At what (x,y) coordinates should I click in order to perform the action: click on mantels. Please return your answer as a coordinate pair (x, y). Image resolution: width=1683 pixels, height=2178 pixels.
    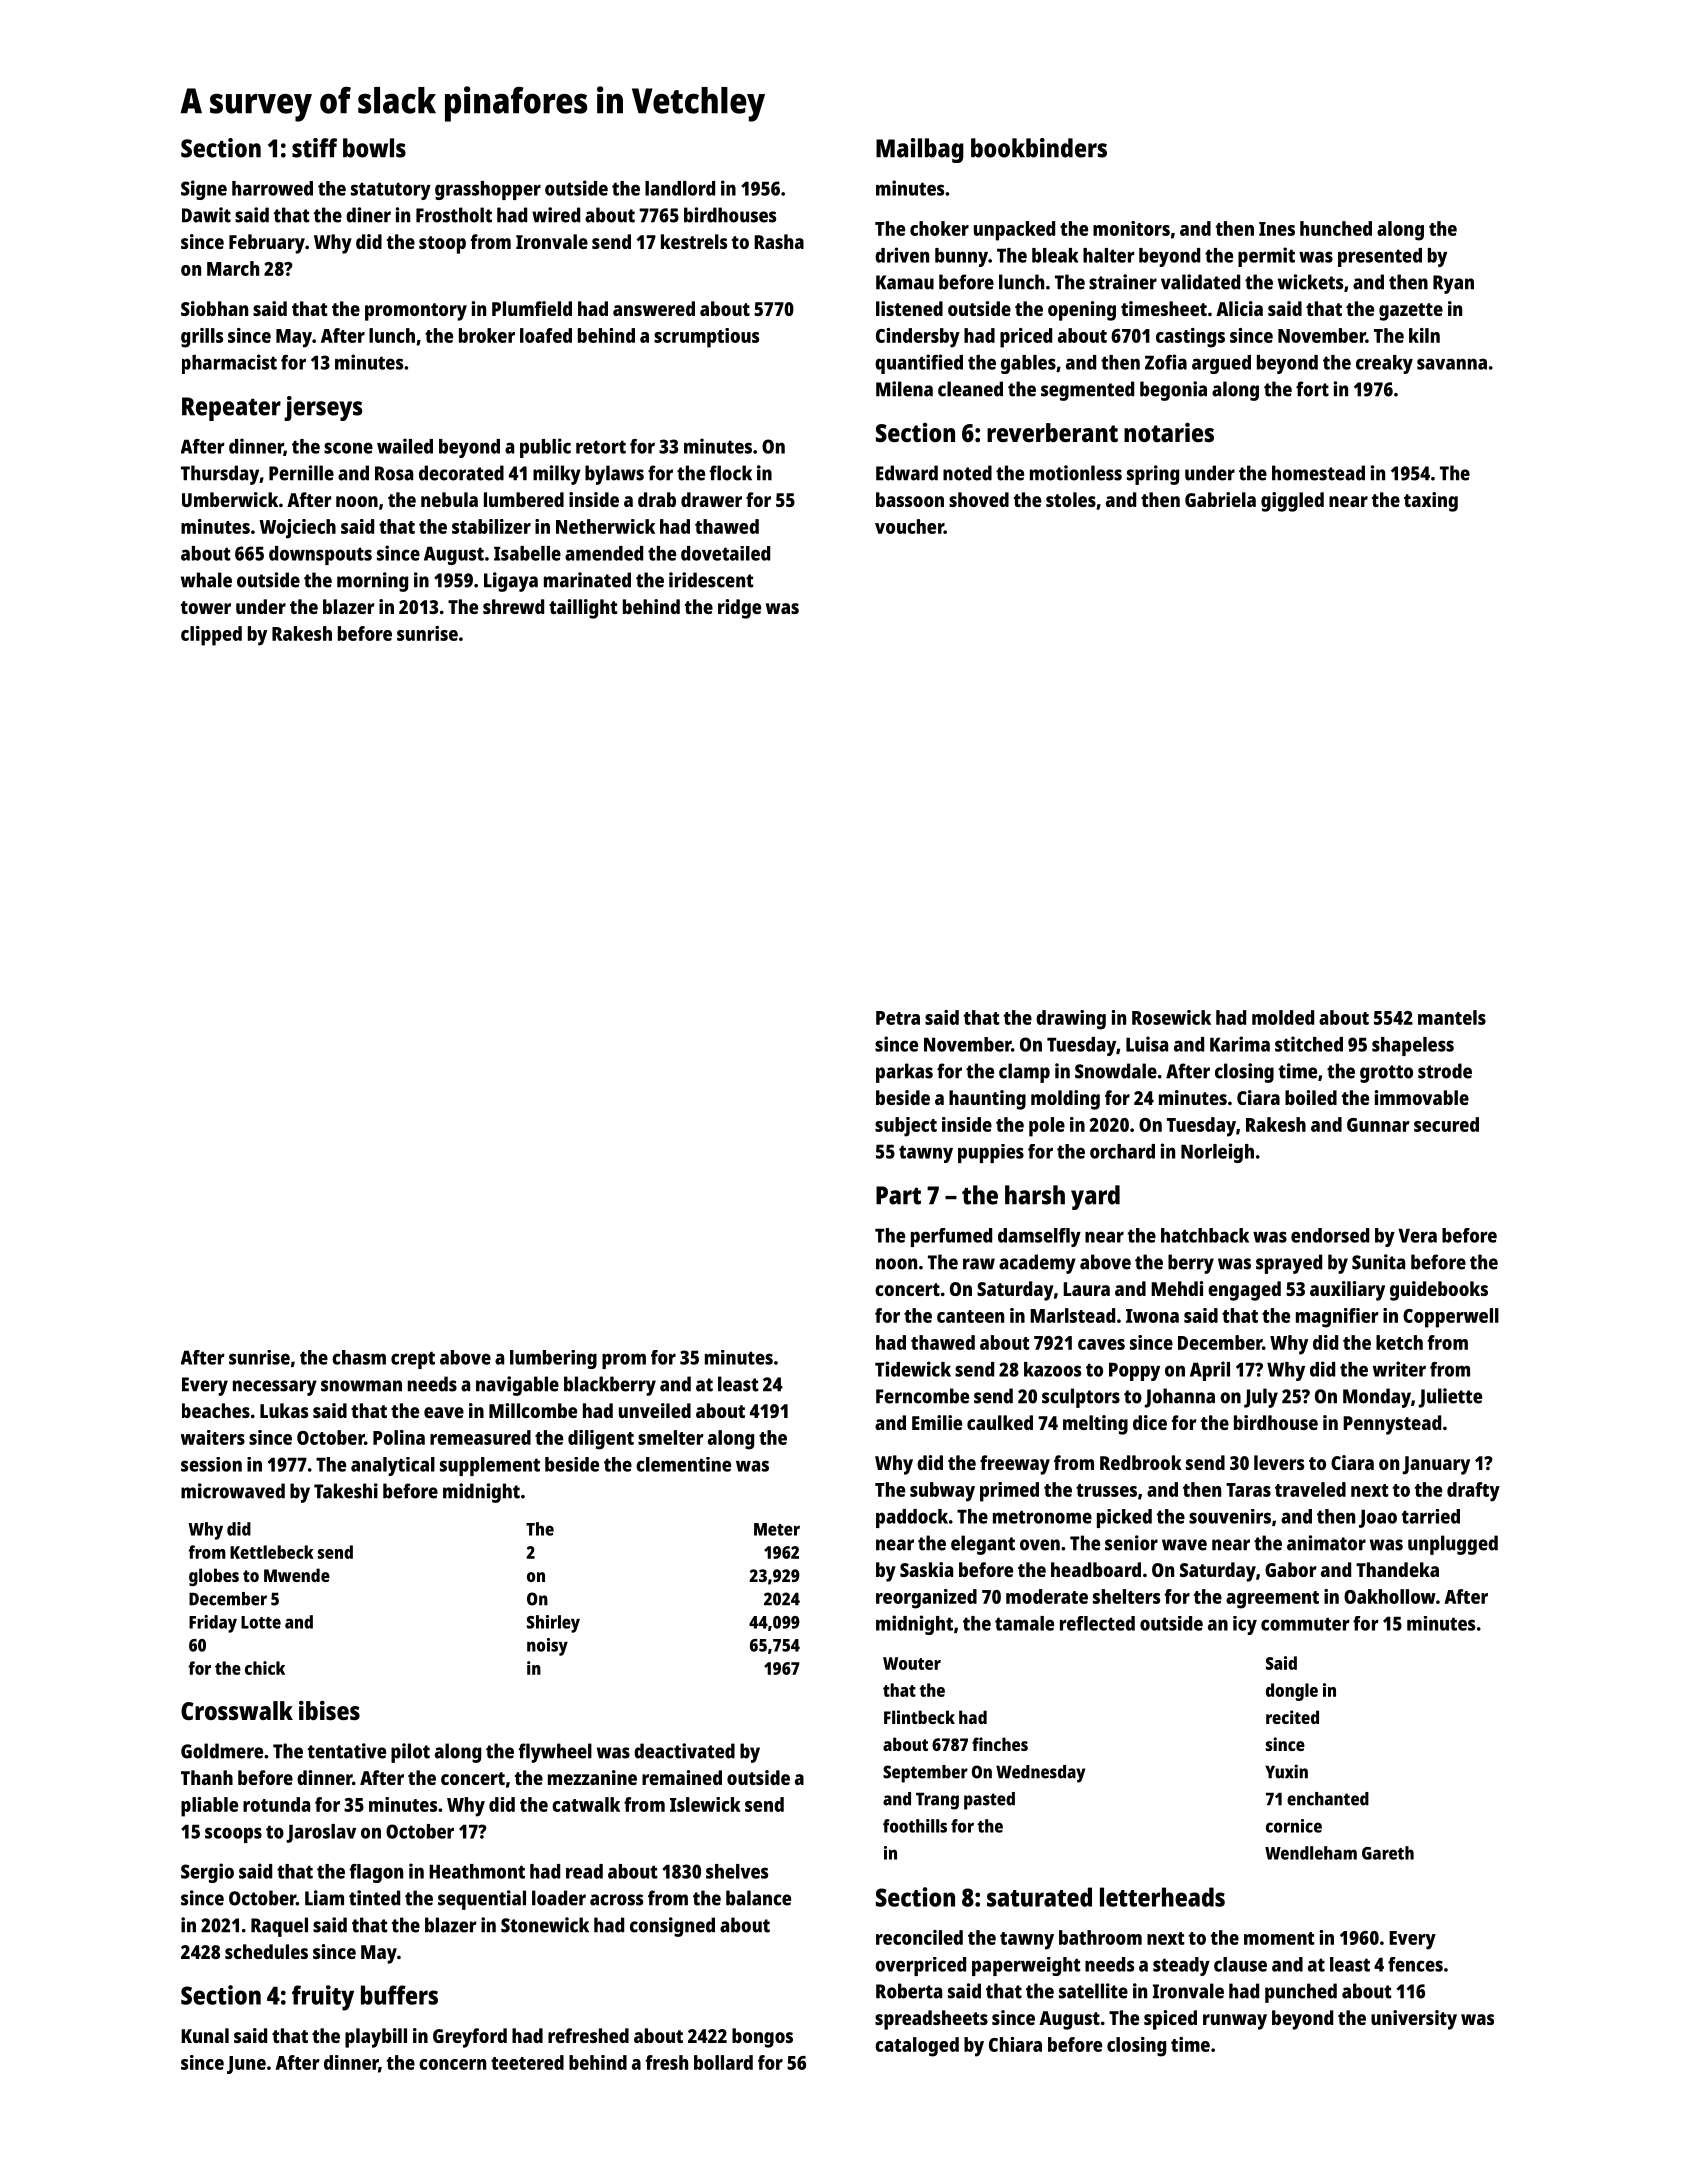
    Looking at the image, I should click on (1452, 1017).
